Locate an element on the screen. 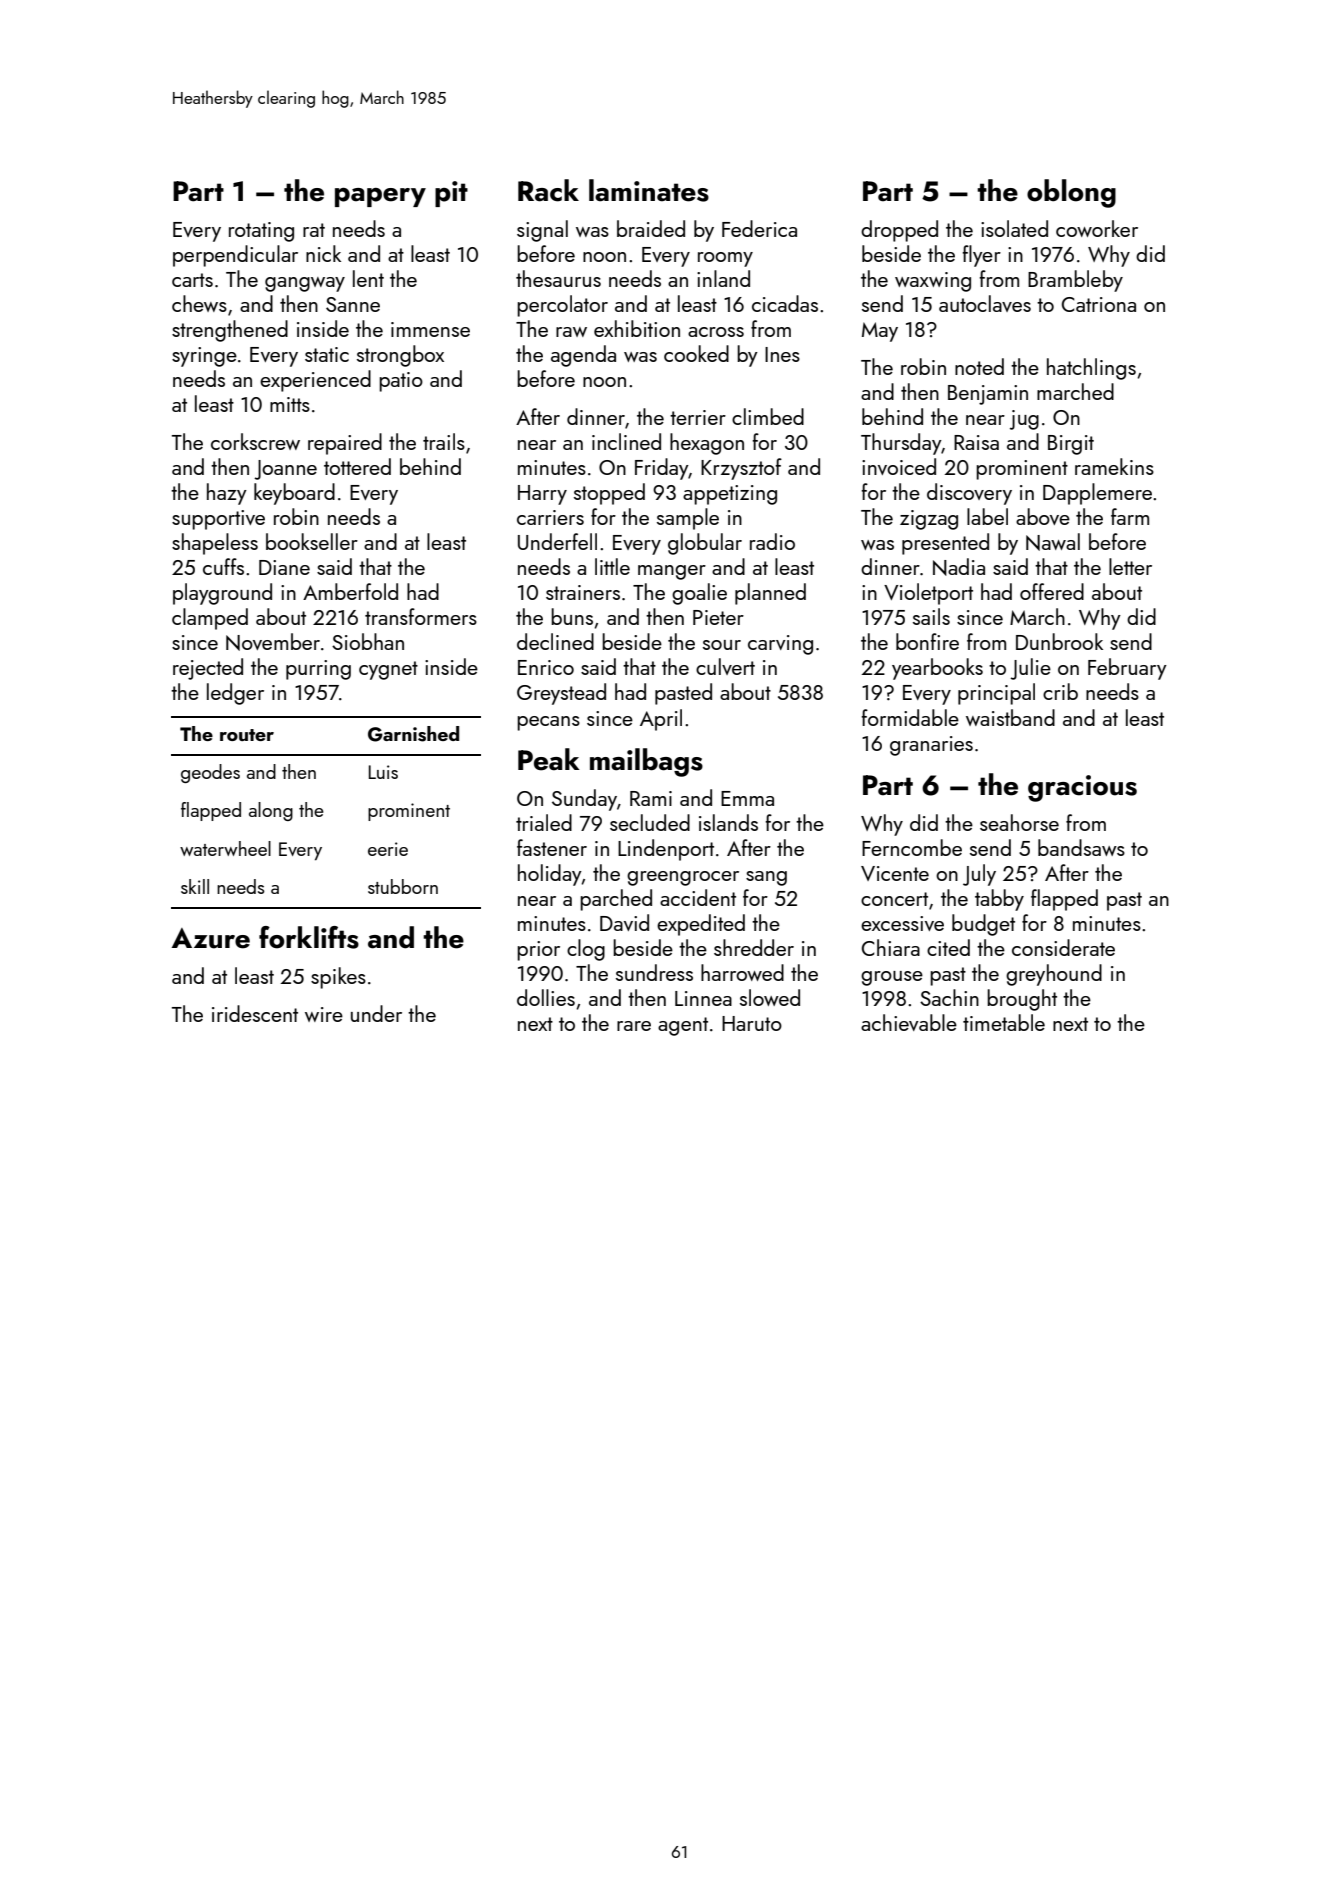 The width and height of the screenshot is (1342, 1898). laminates is located at coordinates (649, 190).
